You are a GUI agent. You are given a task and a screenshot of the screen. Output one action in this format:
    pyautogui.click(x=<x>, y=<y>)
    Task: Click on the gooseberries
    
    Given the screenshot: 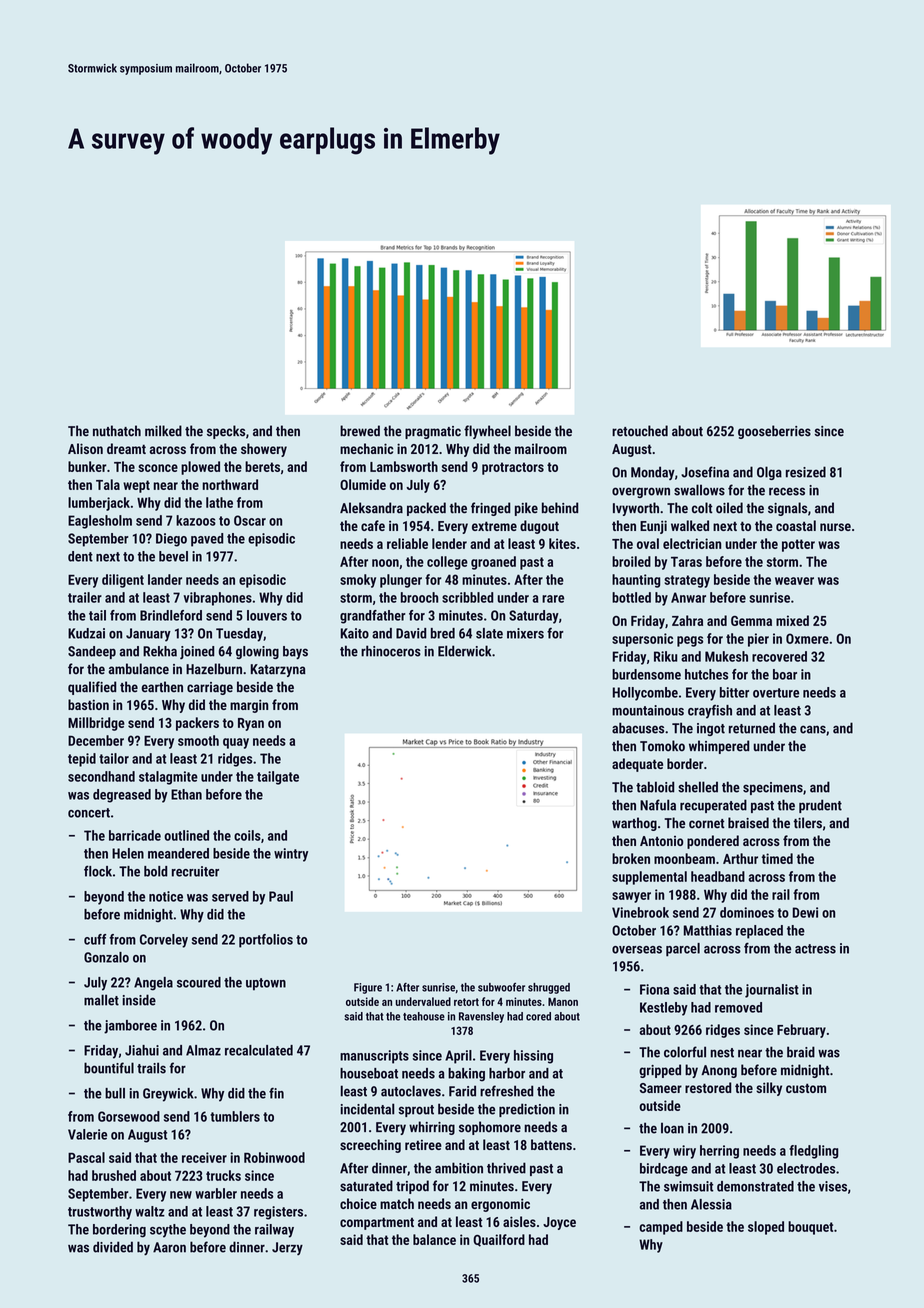 What is the action you would take?
    pyautogui.click(x=774, y=432)
